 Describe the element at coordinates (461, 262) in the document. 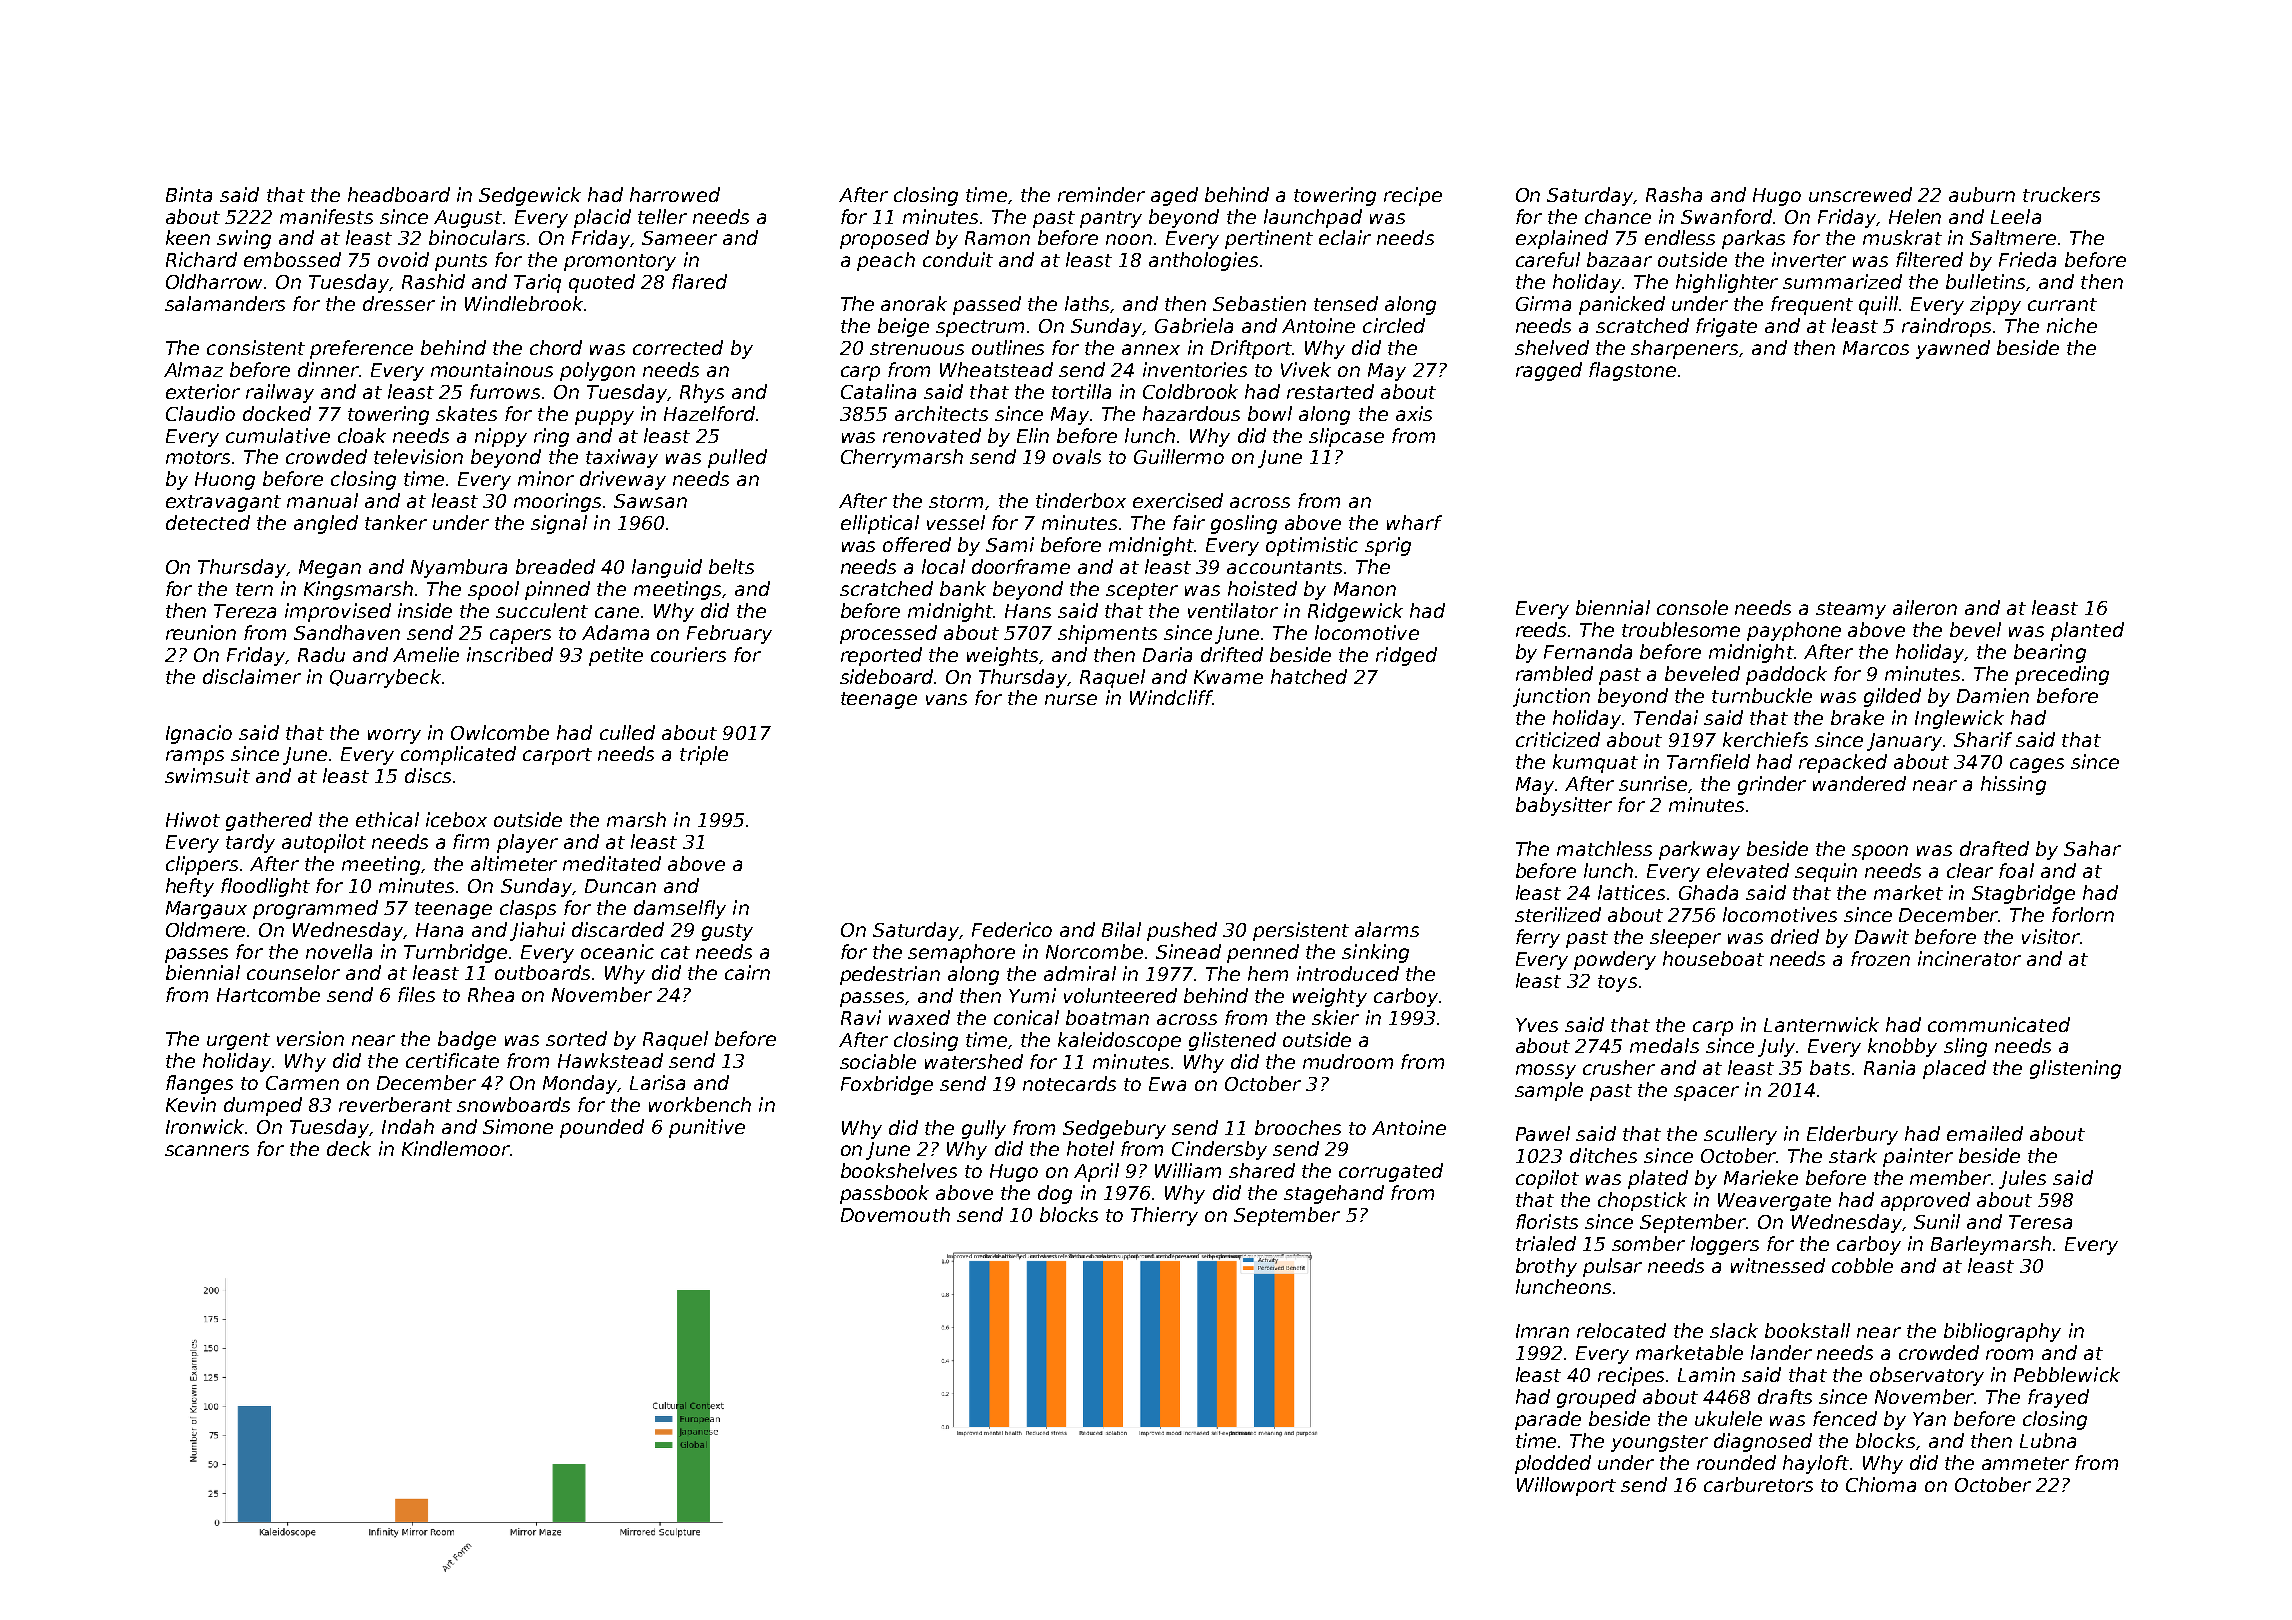

I see `punts` at that location.
